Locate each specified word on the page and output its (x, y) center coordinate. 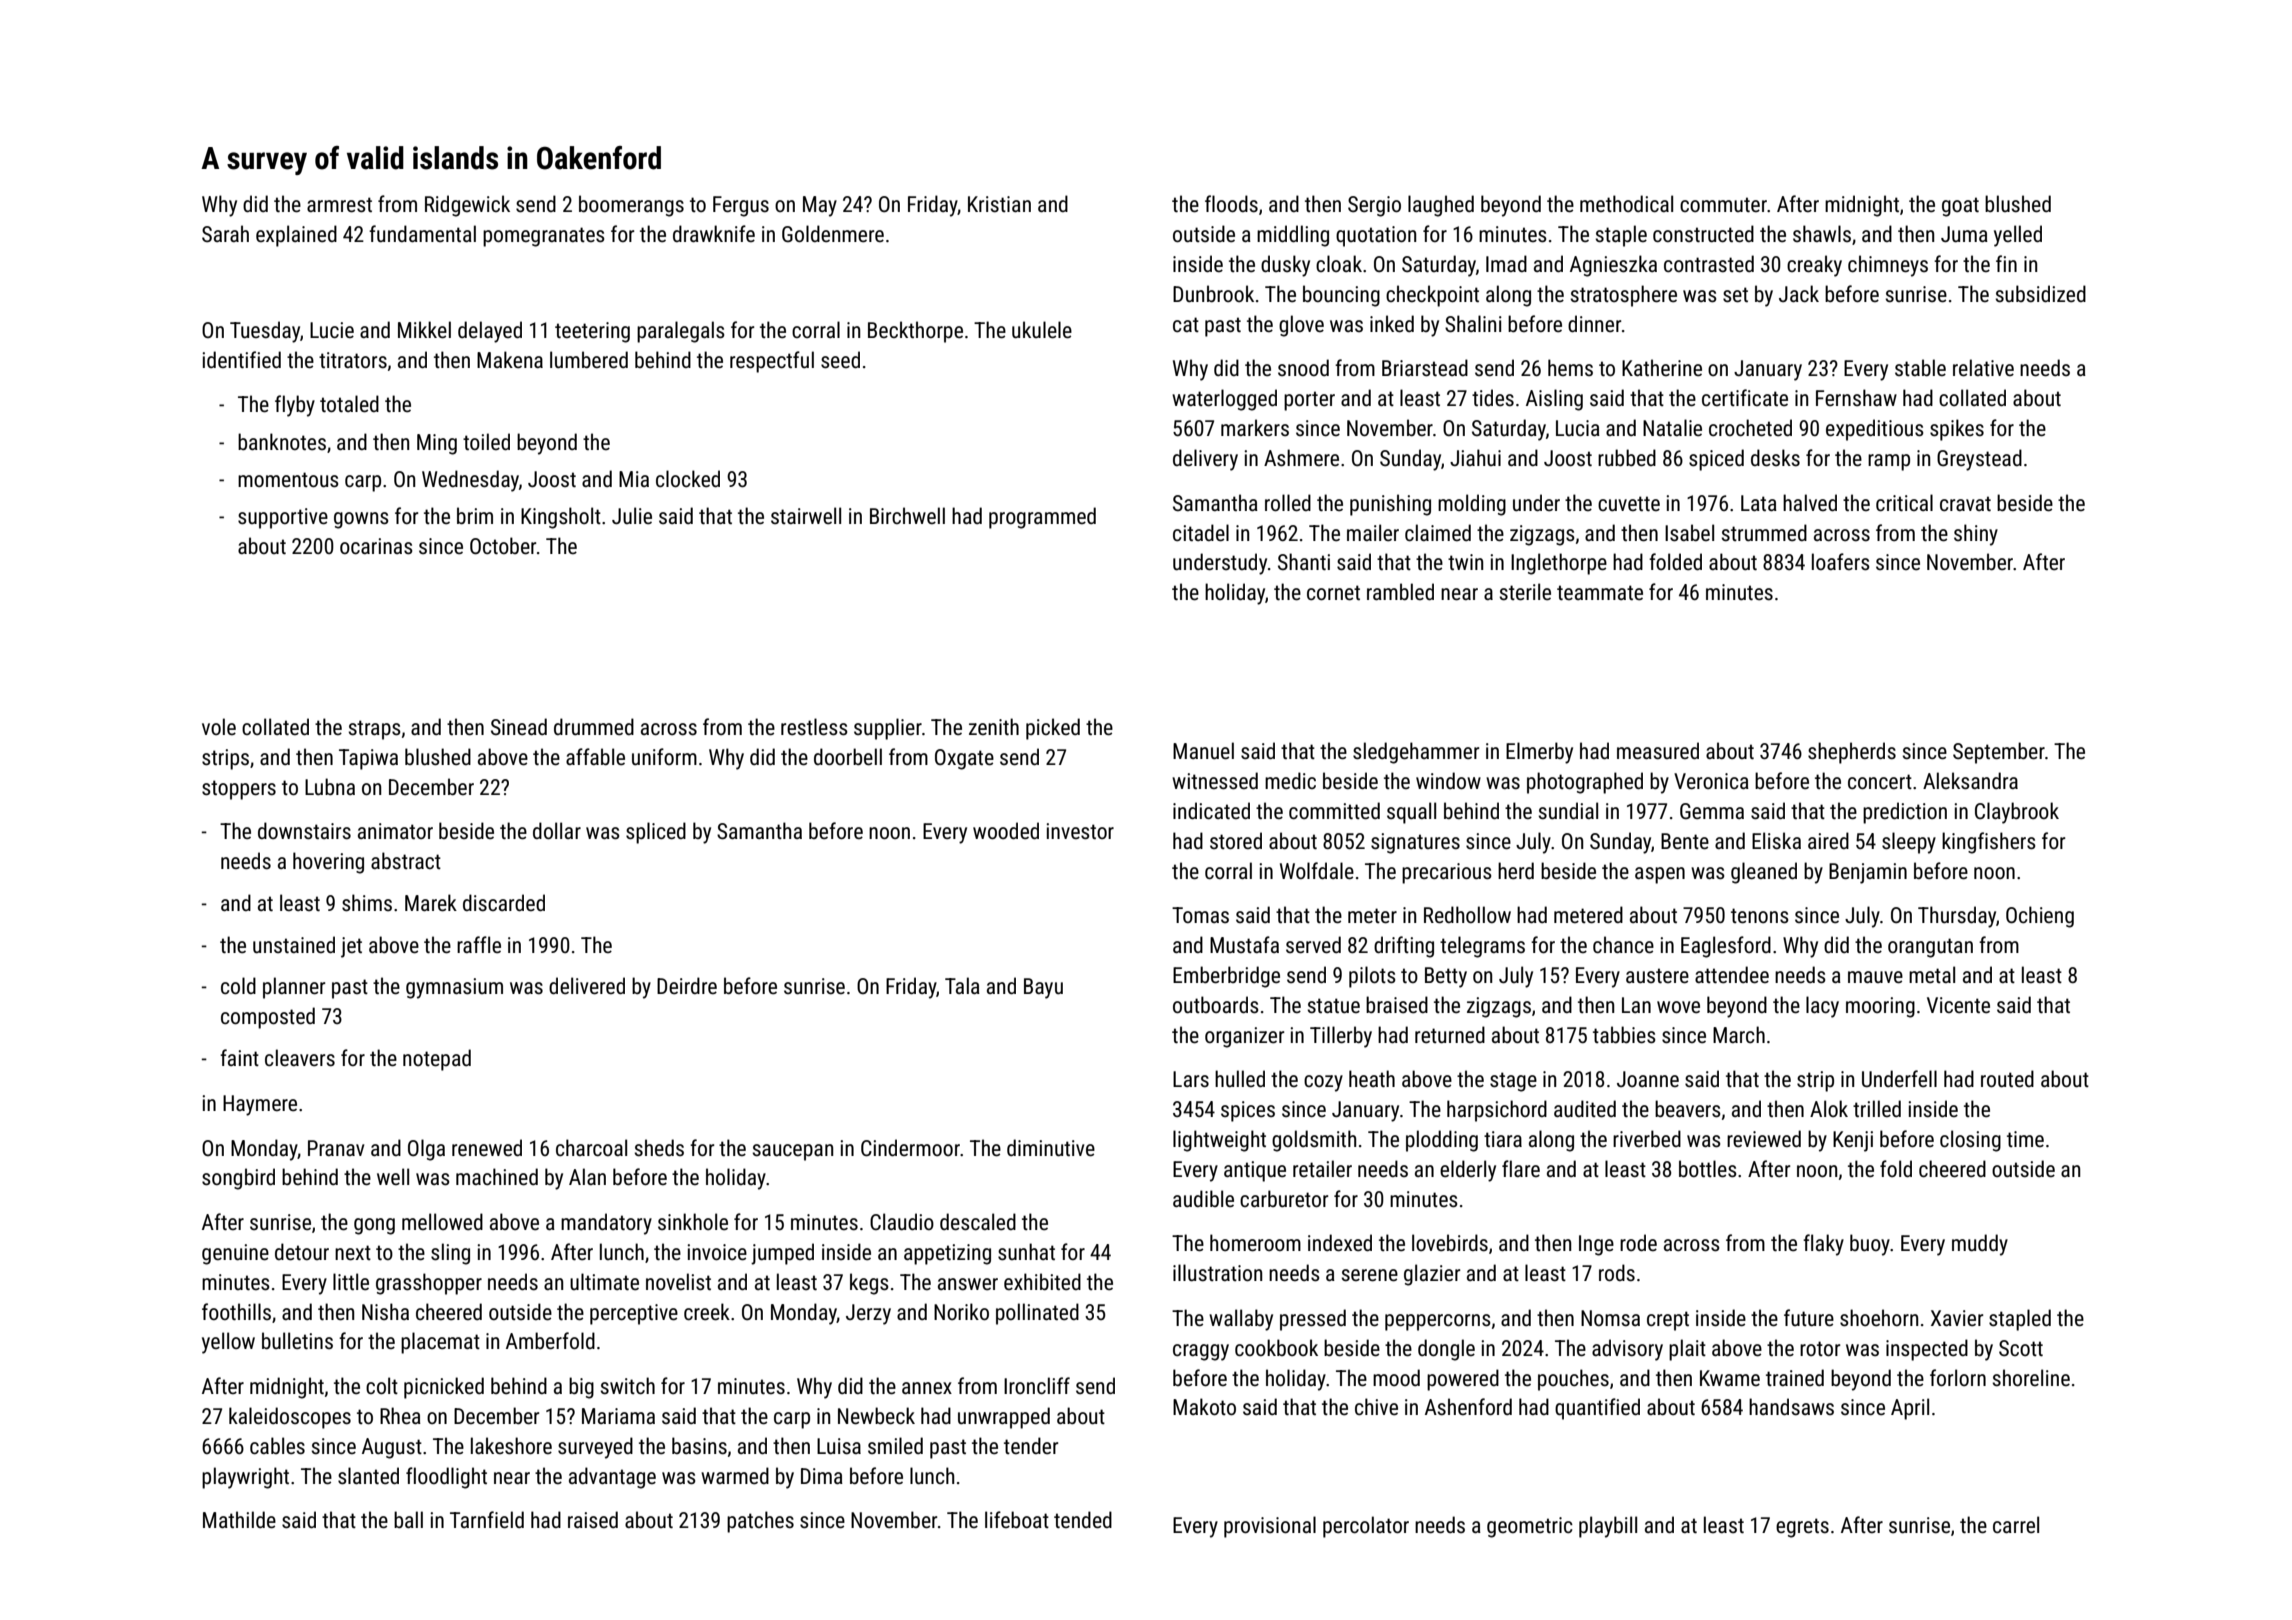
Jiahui (1475, 457)
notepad (437, 1060)
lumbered (589, 360)
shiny (1976, 535)
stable (1920, 367)
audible (1203, 1198)
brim (475, 515)
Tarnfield (487, 1520)
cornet (1333, 593)
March (1739, 1034)
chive (1376, 1406)
